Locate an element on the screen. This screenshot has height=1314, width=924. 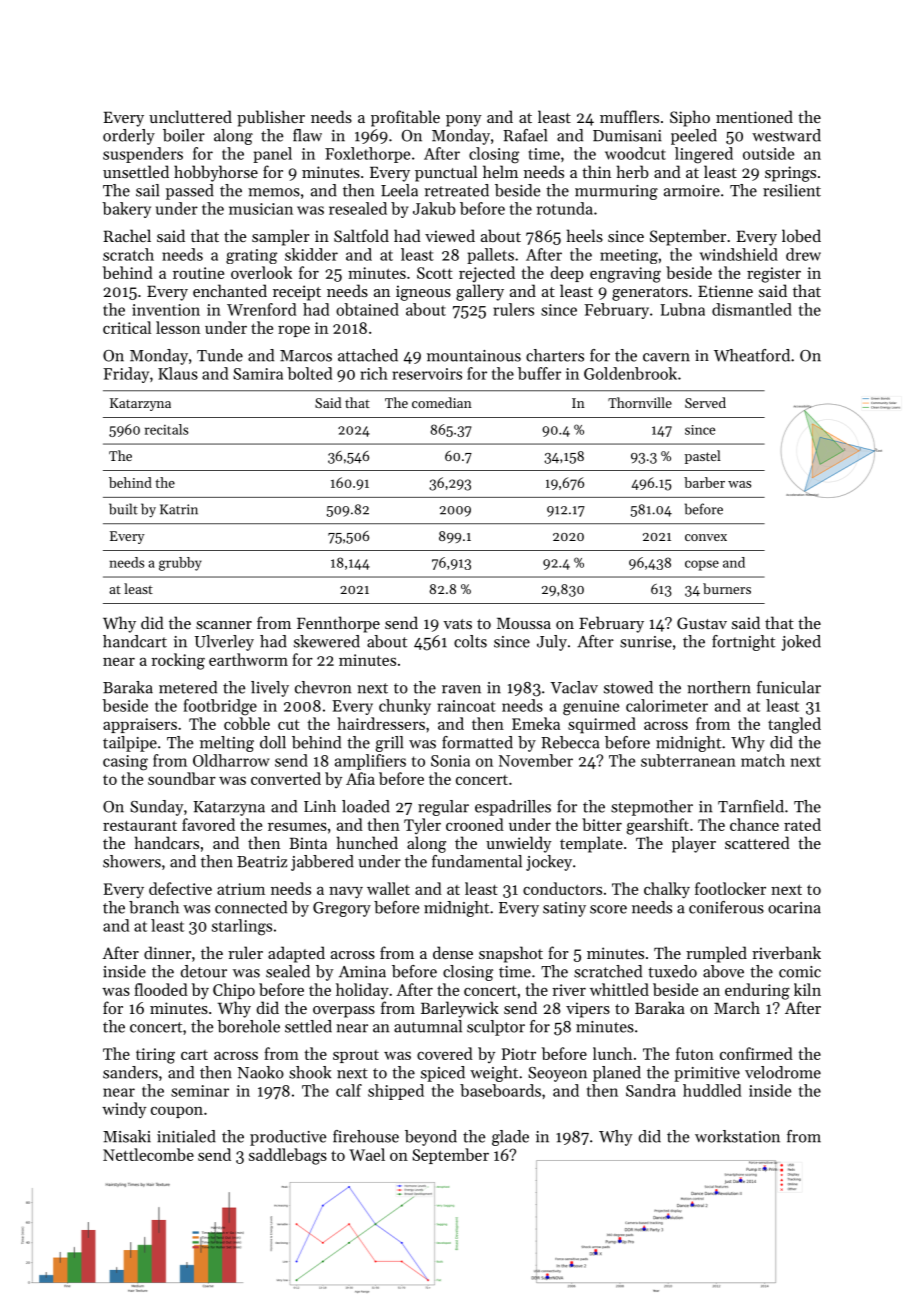
buffer is located at coordinates (539, 373).
